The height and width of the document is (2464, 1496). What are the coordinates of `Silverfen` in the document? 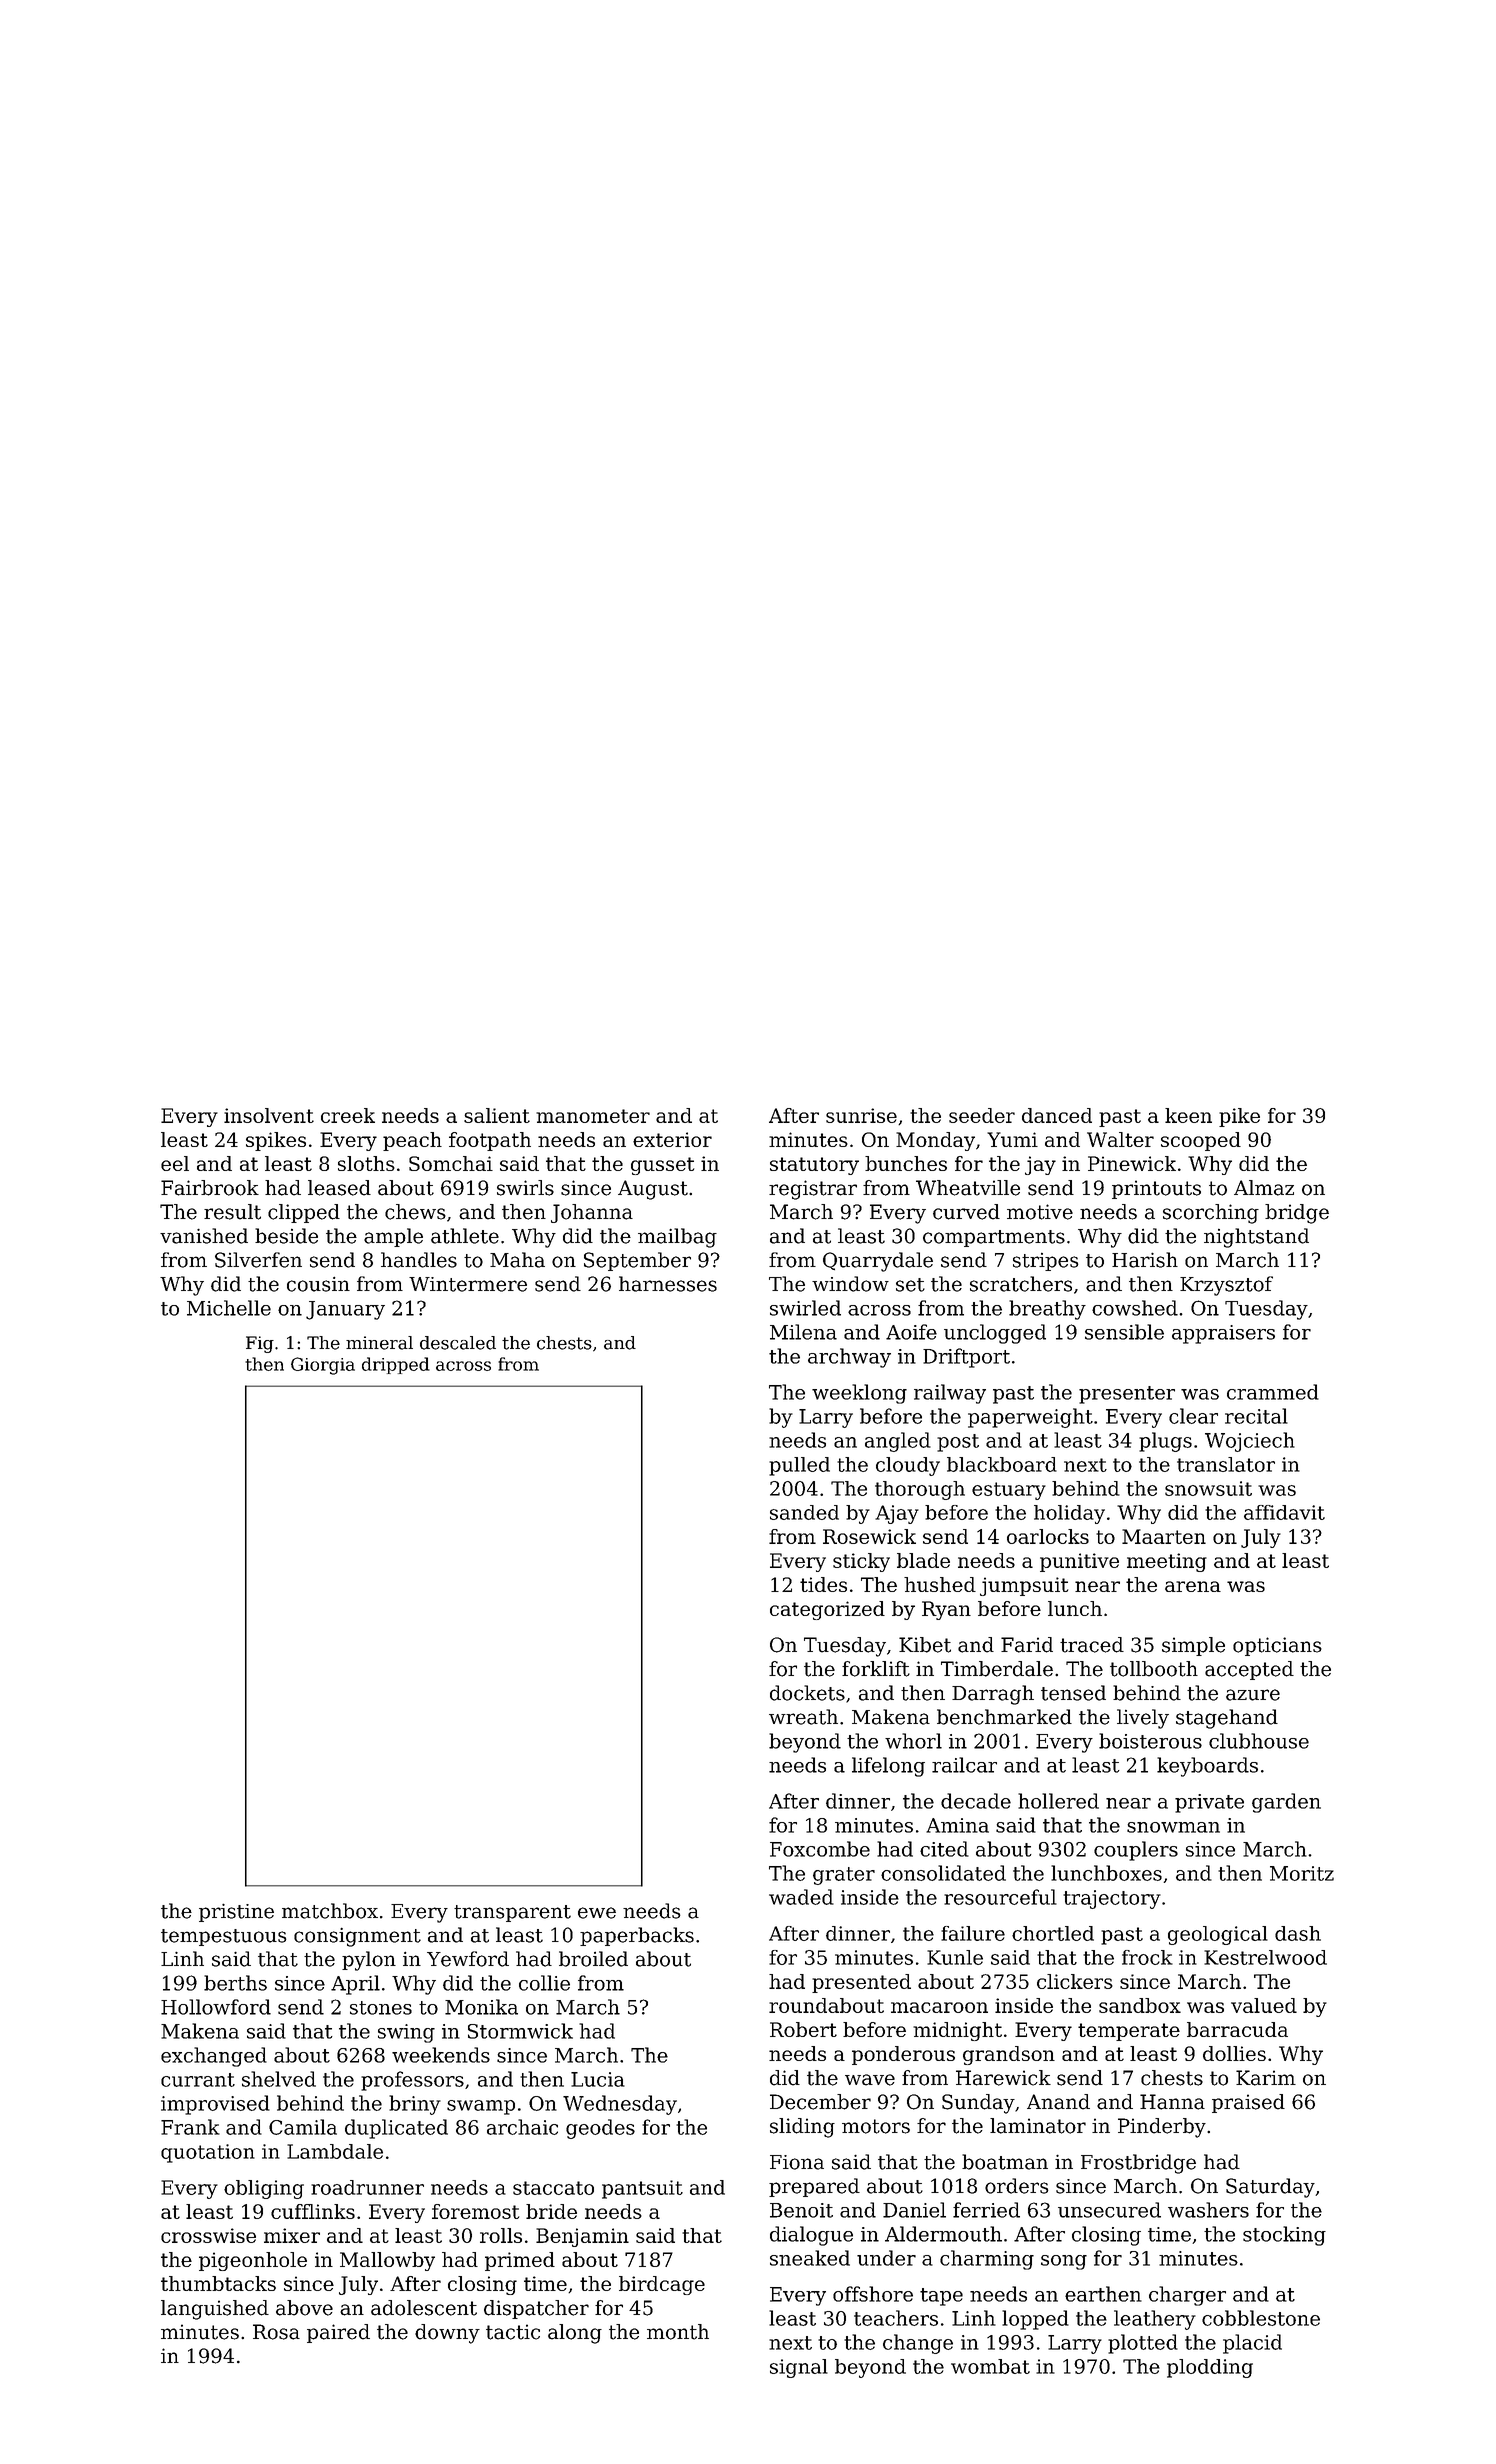 It's located at (258, 1260).
